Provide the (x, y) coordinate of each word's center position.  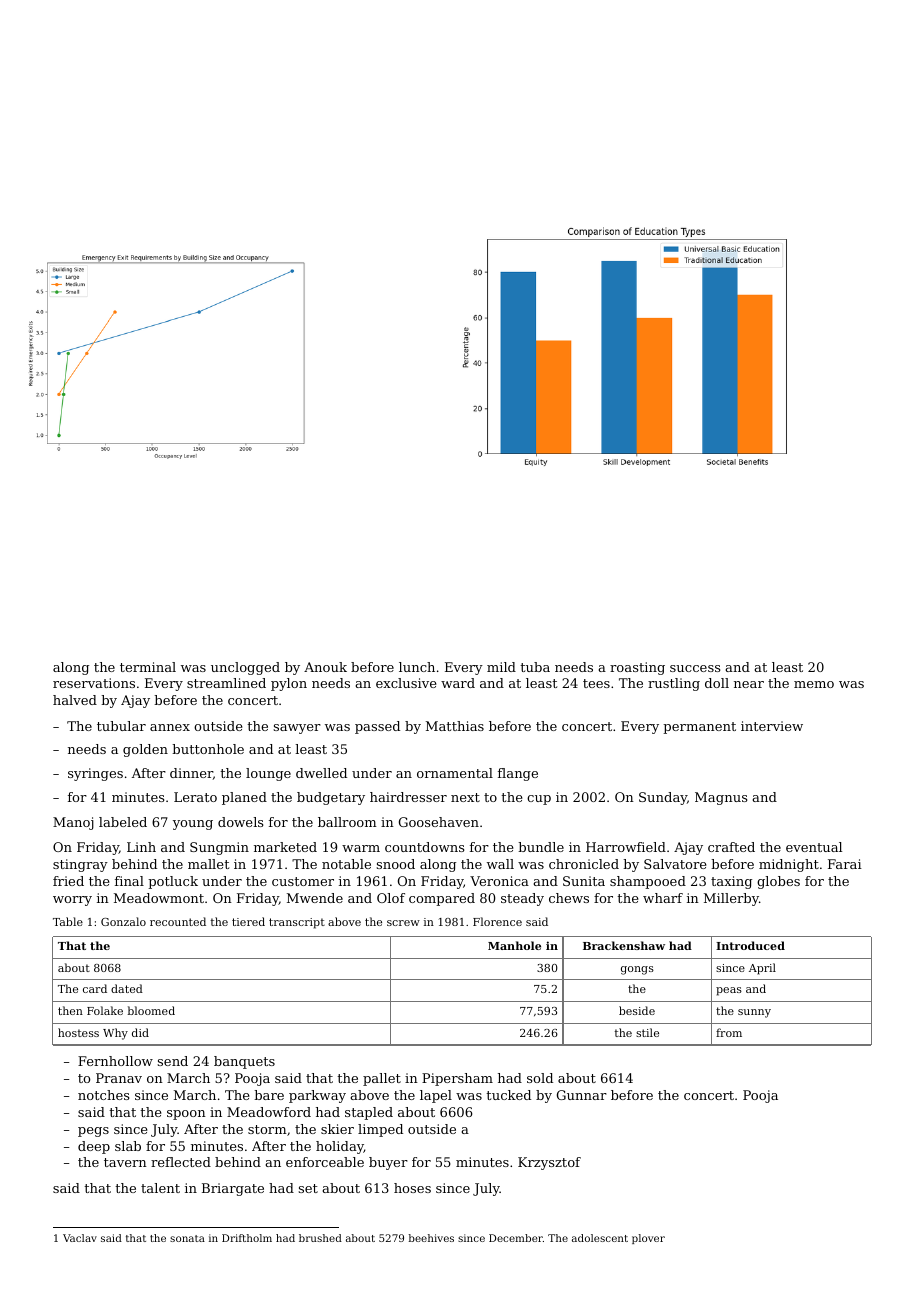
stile (647, 1032)
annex (170, 727)
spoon (186, 1115)
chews (569, 898)
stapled (369, 1113)
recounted (178, 921)
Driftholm (247, 1238)
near (749, 684)
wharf (663, 898)
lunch (417, 667)
